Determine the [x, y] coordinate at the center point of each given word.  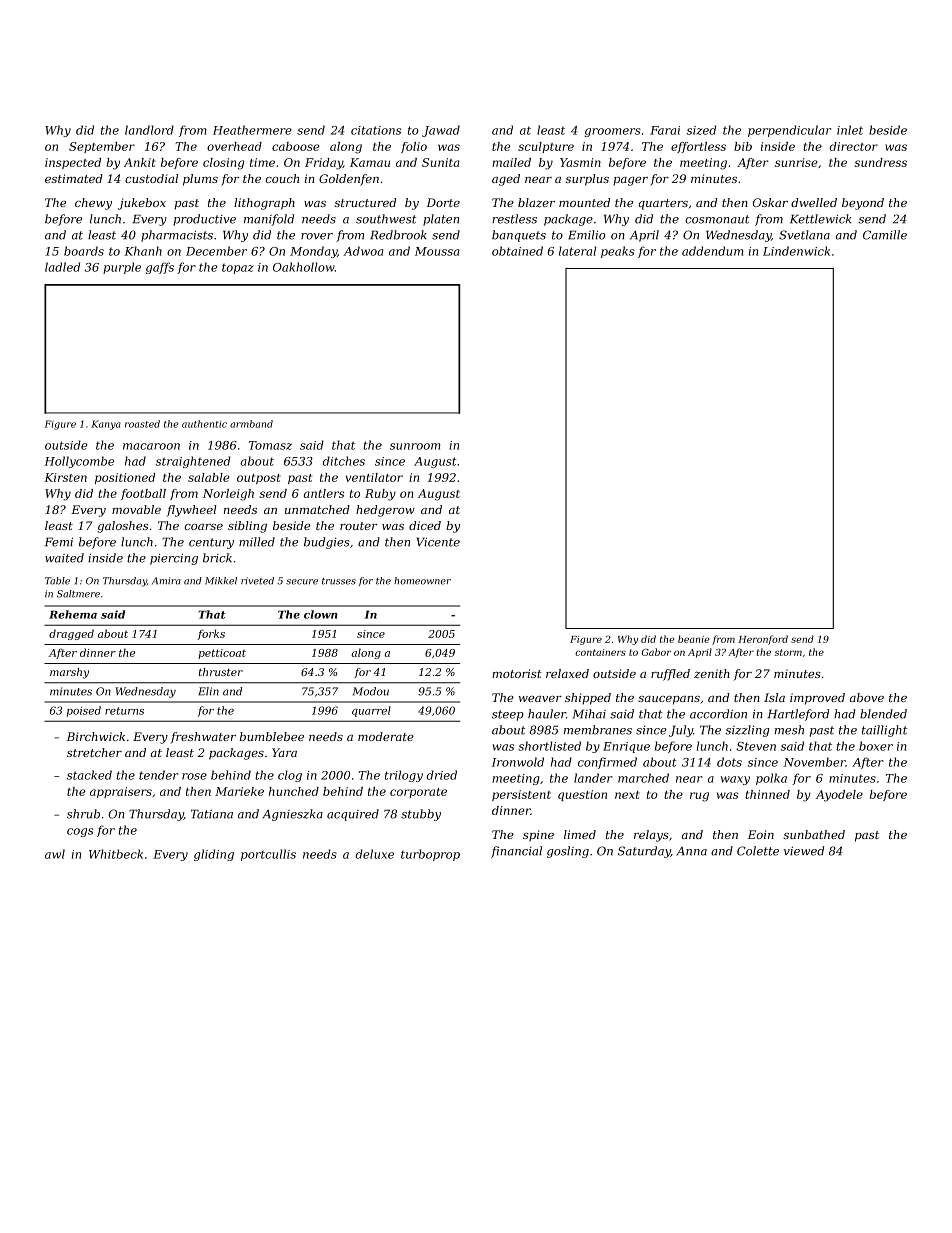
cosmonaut [717, 219]
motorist [517, 673]
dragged [71, 634]
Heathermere [252, 130]
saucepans [669, 700]
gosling [568, 852]
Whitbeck [116, 854]
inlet [850, 130]
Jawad [441, 131]
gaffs [160, 268]
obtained [517, 251]
